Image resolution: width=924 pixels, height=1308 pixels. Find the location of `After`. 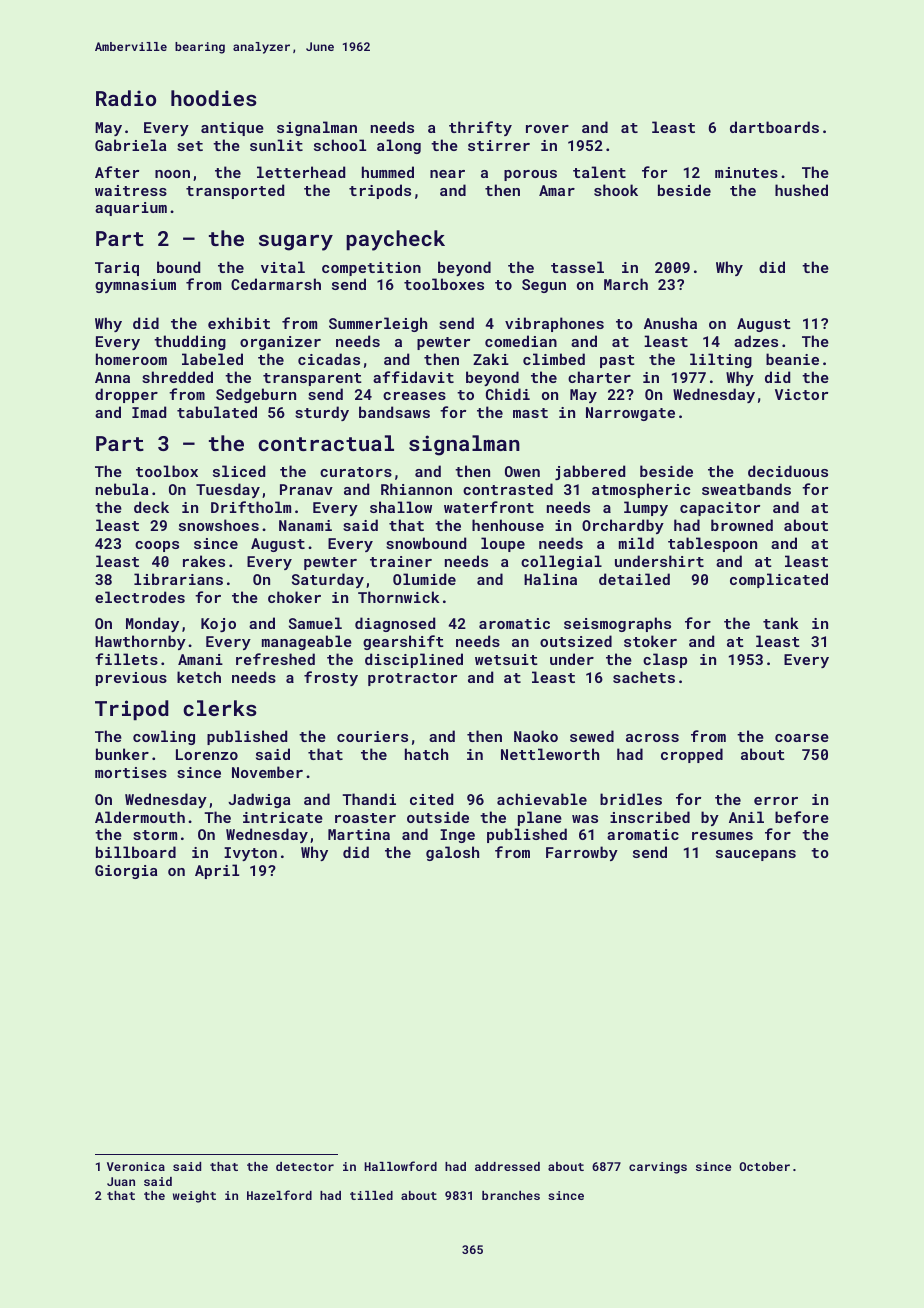

After is located at coordinates (117, 172).
